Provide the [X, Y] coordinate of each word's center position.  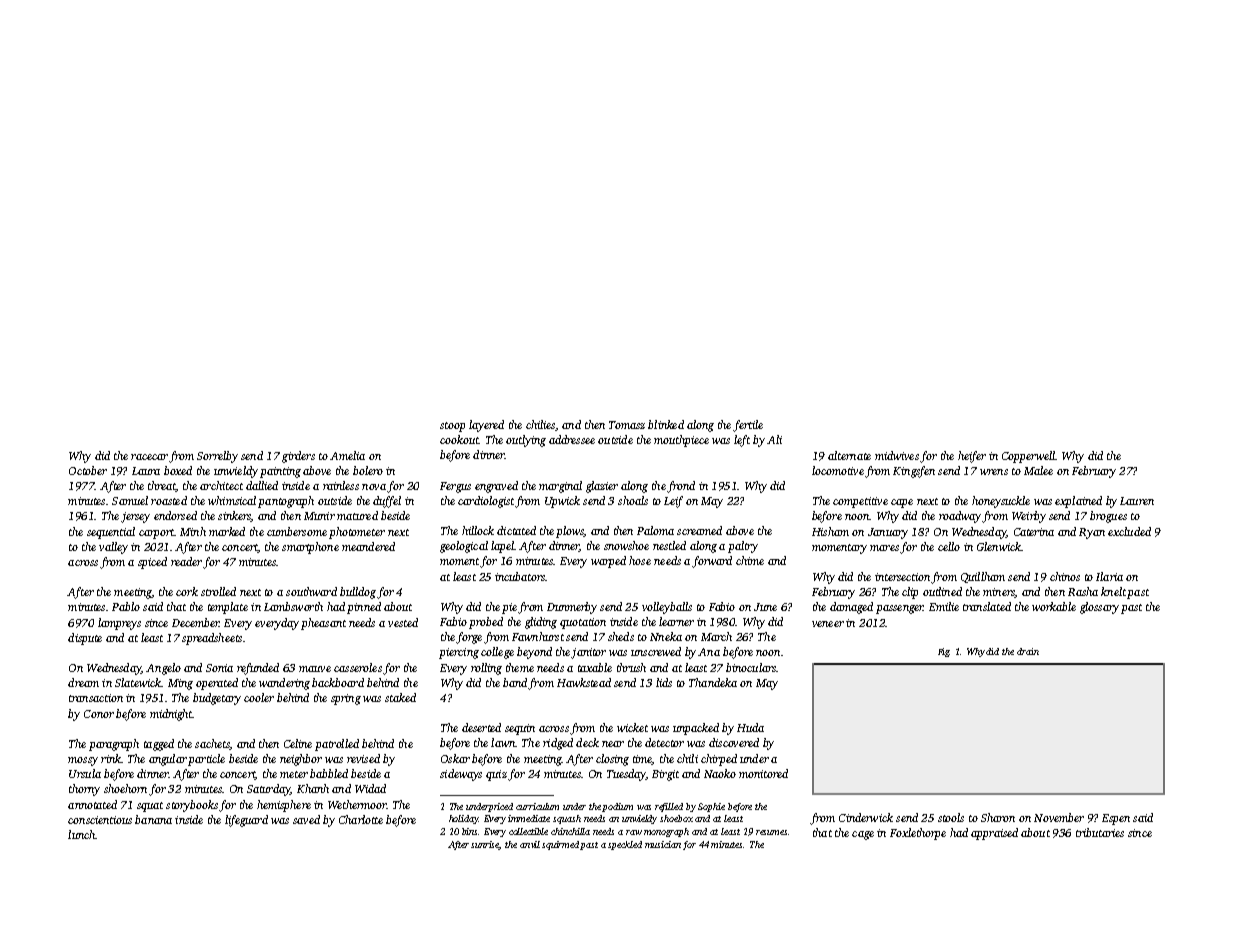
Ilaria [1109, 576]
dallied [262, 485]
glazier [602, 487]
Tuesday [626, 775]
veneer [828, 624]
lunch [81, 834]
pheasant [323, 624]
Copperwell [1028, 457]
